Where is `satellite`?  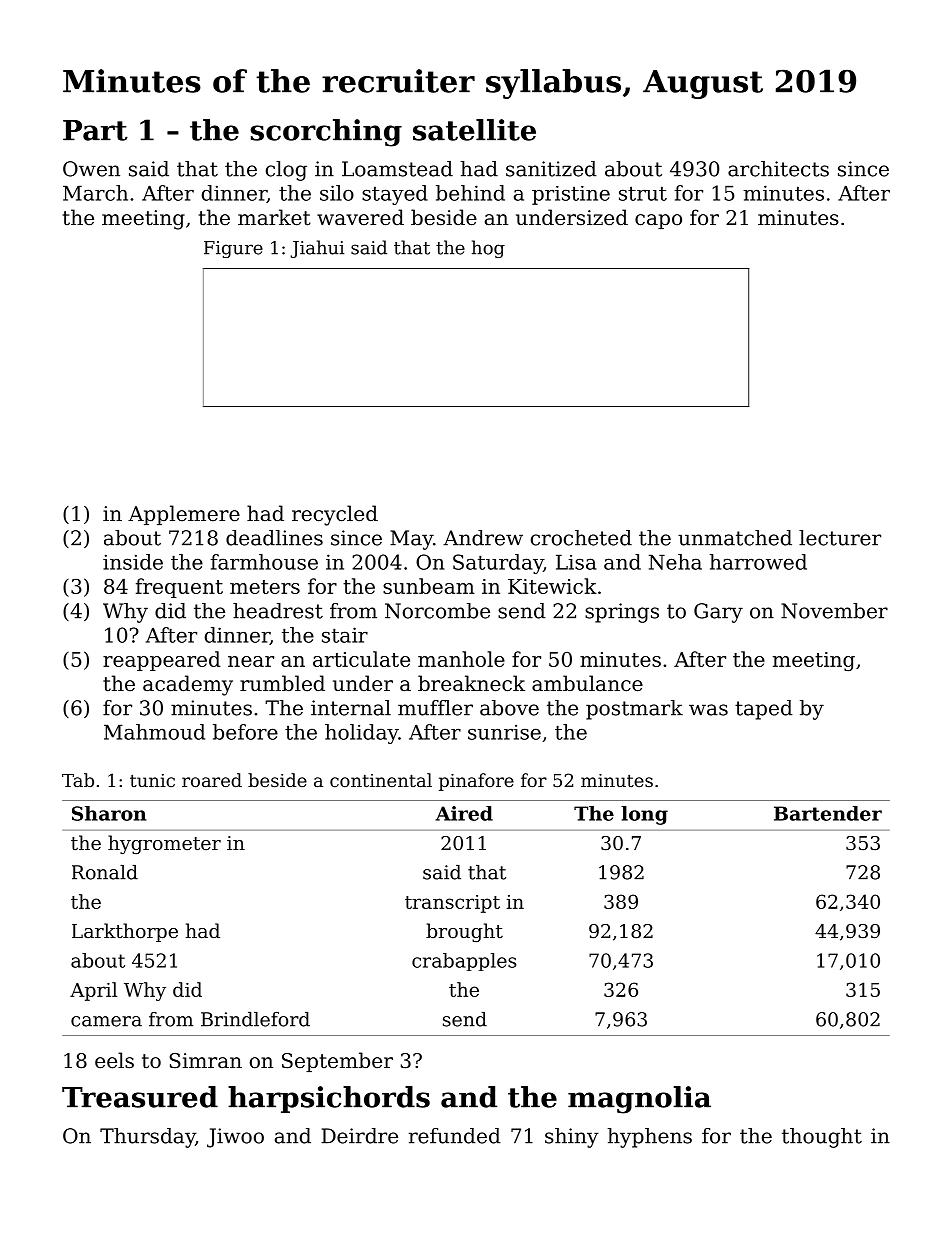
satellite is located at coordinates (474, 130).
